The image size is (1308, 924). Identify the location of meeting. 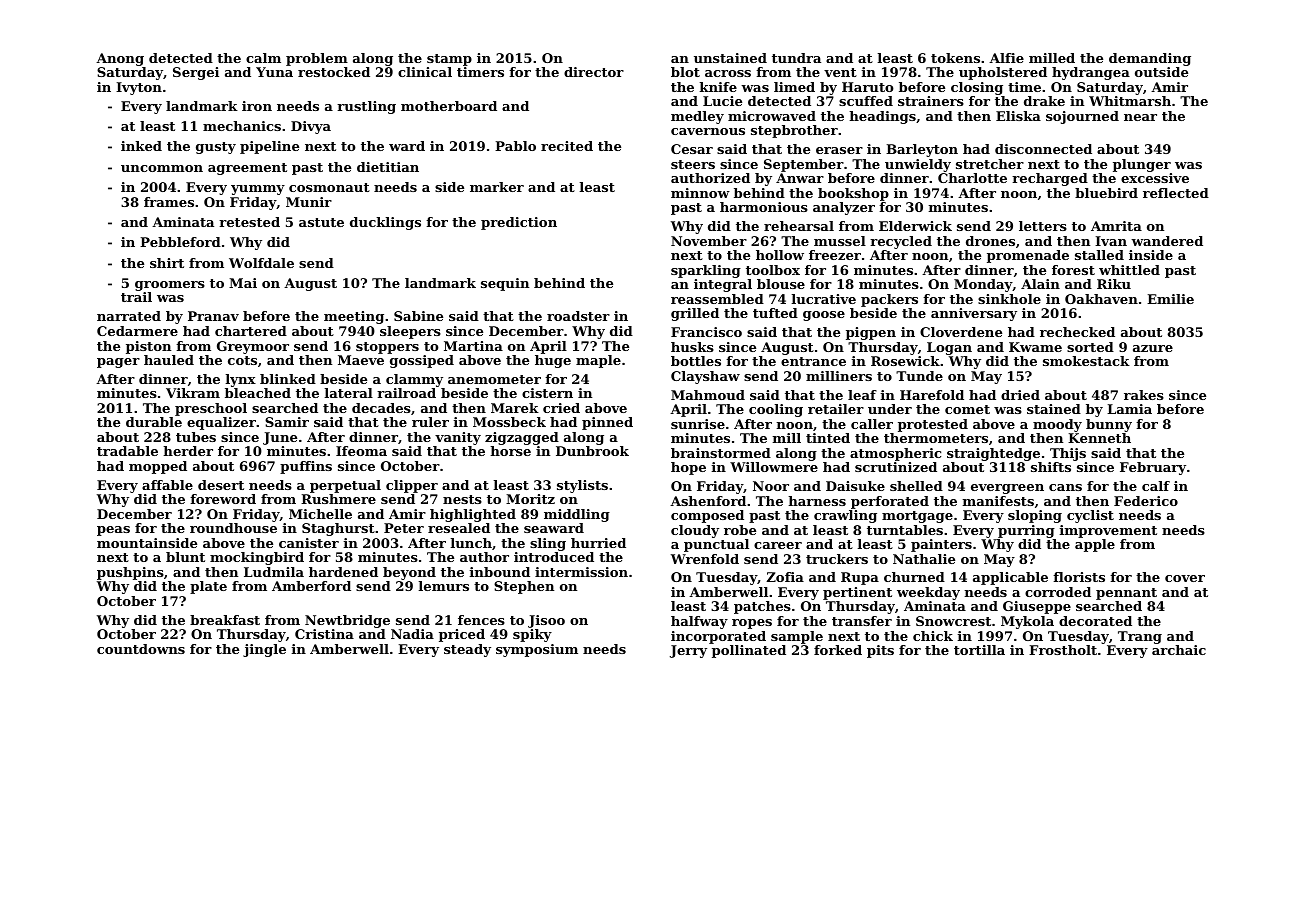
(354, 317).
